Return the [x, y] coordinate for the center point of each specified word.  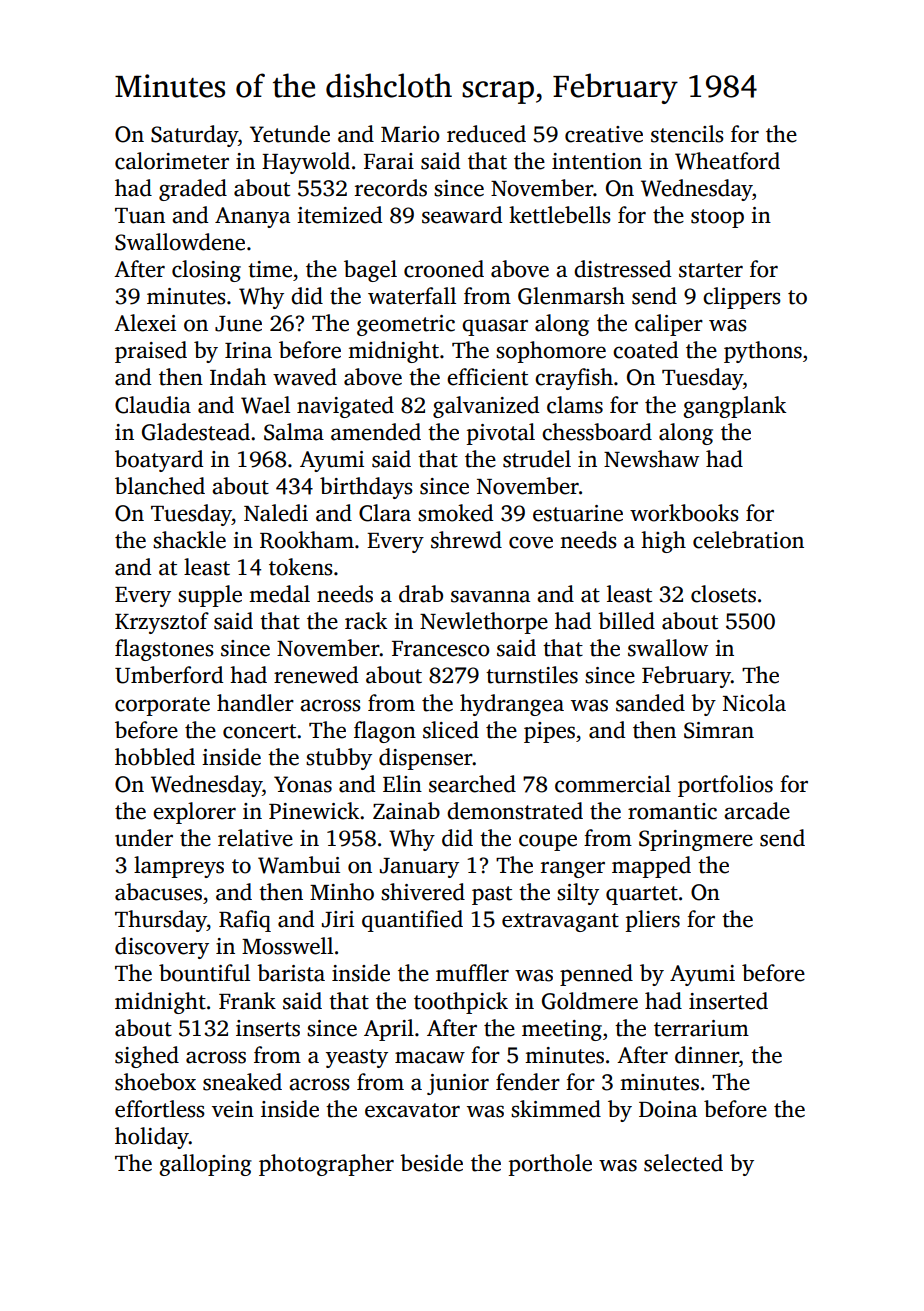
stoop [717, 218]
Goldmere [590, 1001]
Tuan [140, 216]
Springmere [696, 840]
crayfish [574, 379]
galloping [205, 1165]
